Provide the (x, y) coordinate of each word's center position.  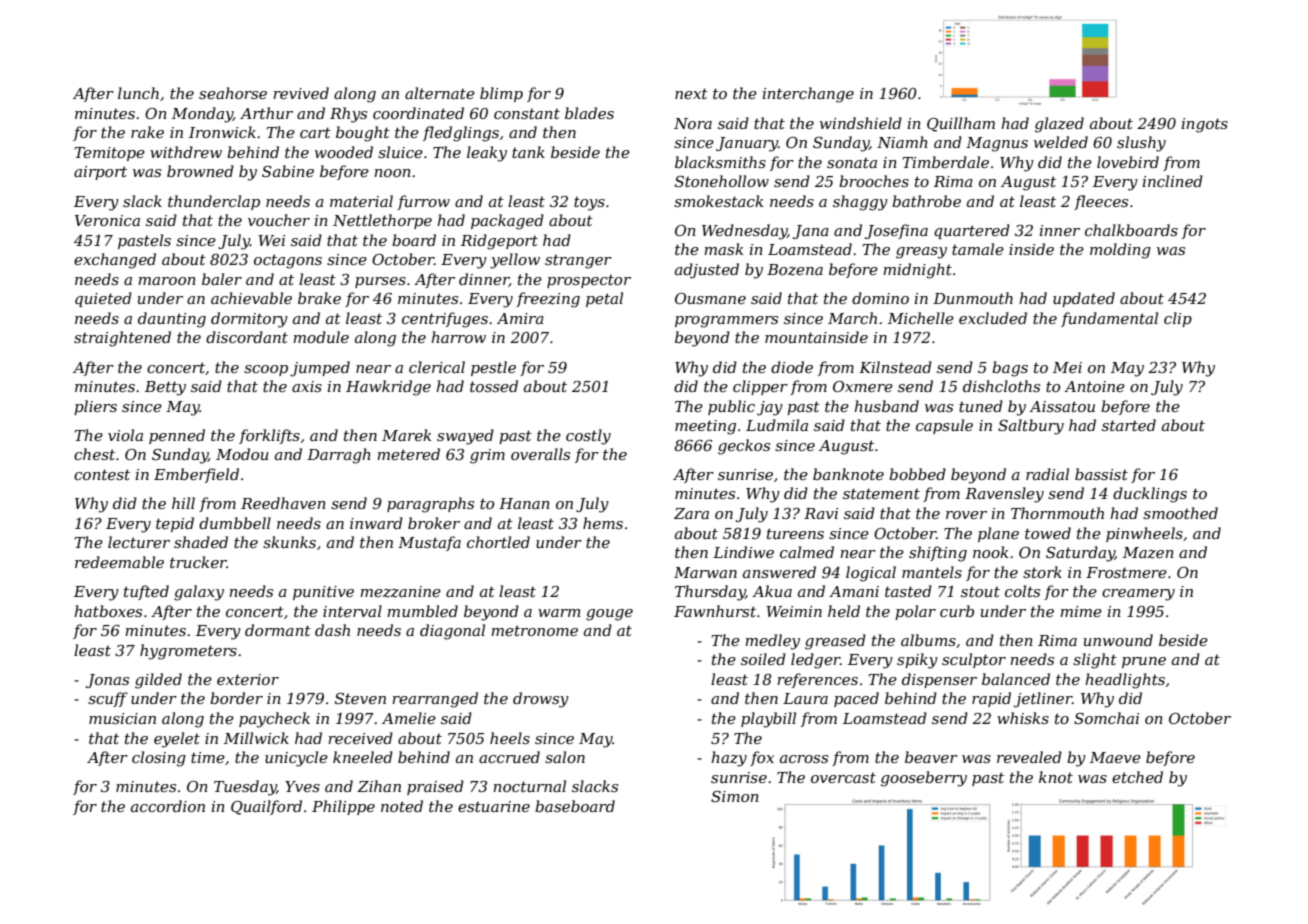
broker (434, 523)
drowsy (541, 700)
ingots (1205, 125)
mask (724, 249)
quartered (972, 231)
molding (1120, 251)
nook (991, 552)
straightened (122, 339)
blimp (501, 94)
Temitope (110, 154)
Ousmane (710, 298)
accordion (168, 806)
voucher (279, 220)
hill (183, 503)
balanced (1016, 679)
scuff (108, 699)
